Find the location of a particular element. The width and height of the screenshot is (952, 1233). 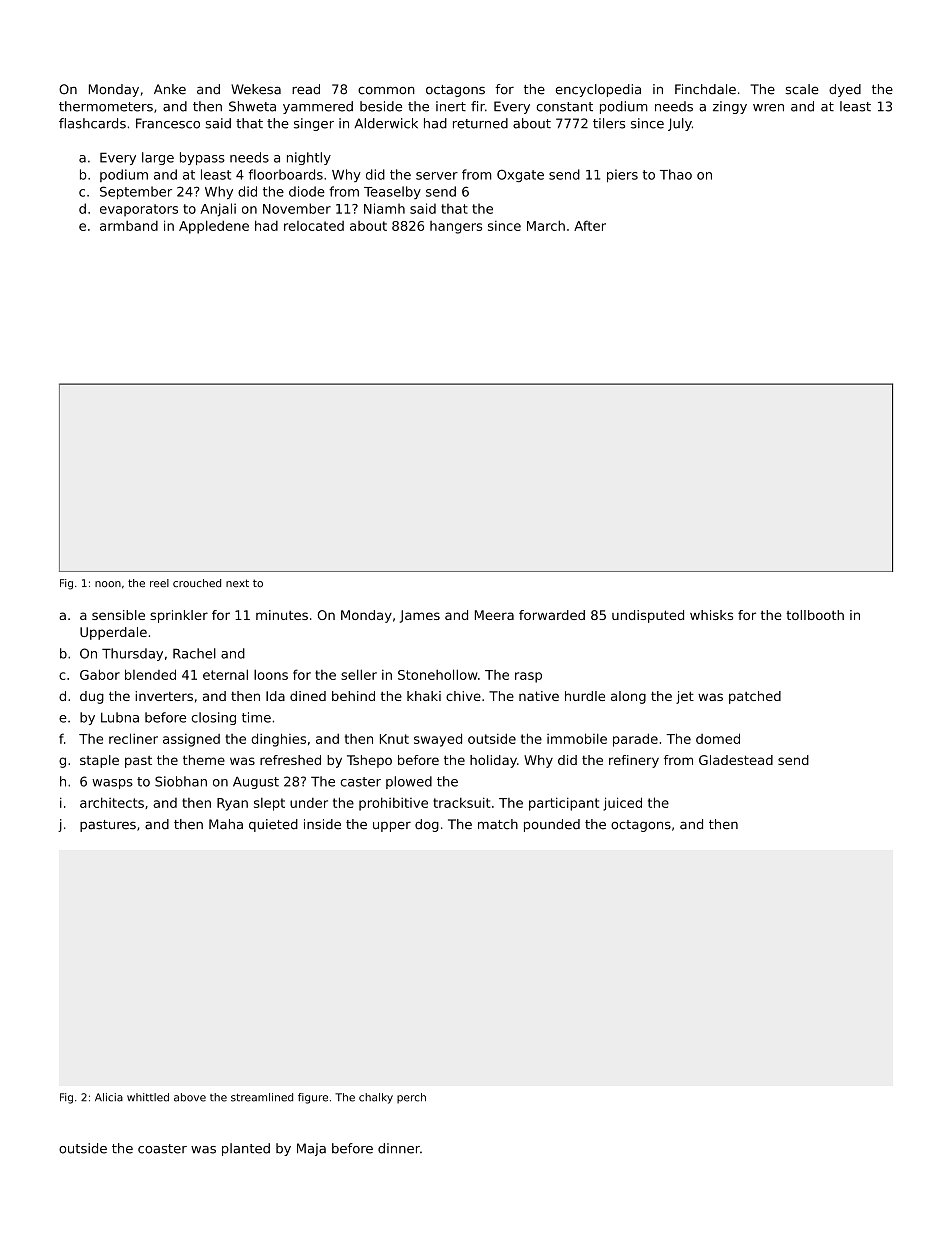

Anke is located at coordinates (170, 89).
